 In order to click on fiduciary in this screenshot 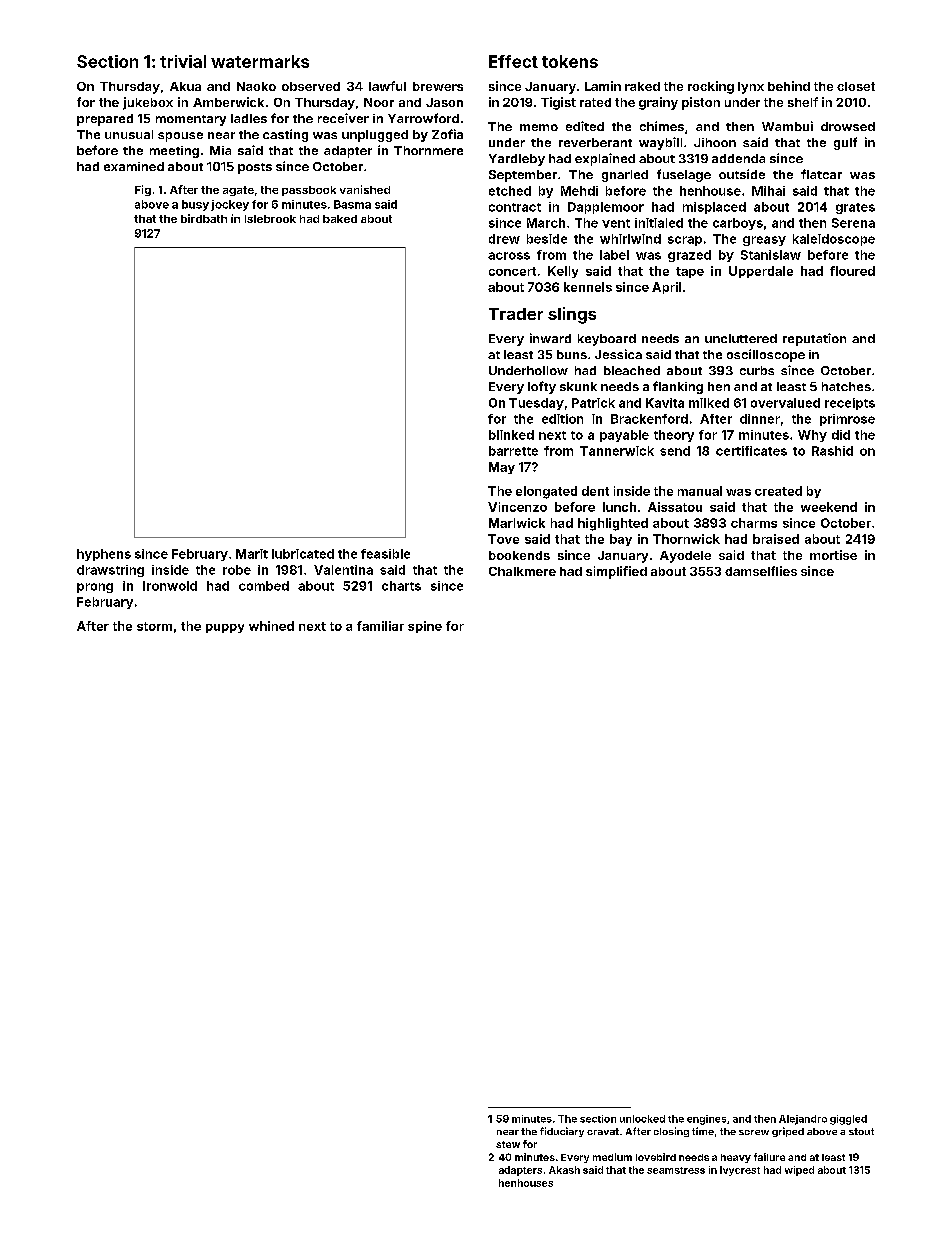, I will do `click(562, 1132)`.
